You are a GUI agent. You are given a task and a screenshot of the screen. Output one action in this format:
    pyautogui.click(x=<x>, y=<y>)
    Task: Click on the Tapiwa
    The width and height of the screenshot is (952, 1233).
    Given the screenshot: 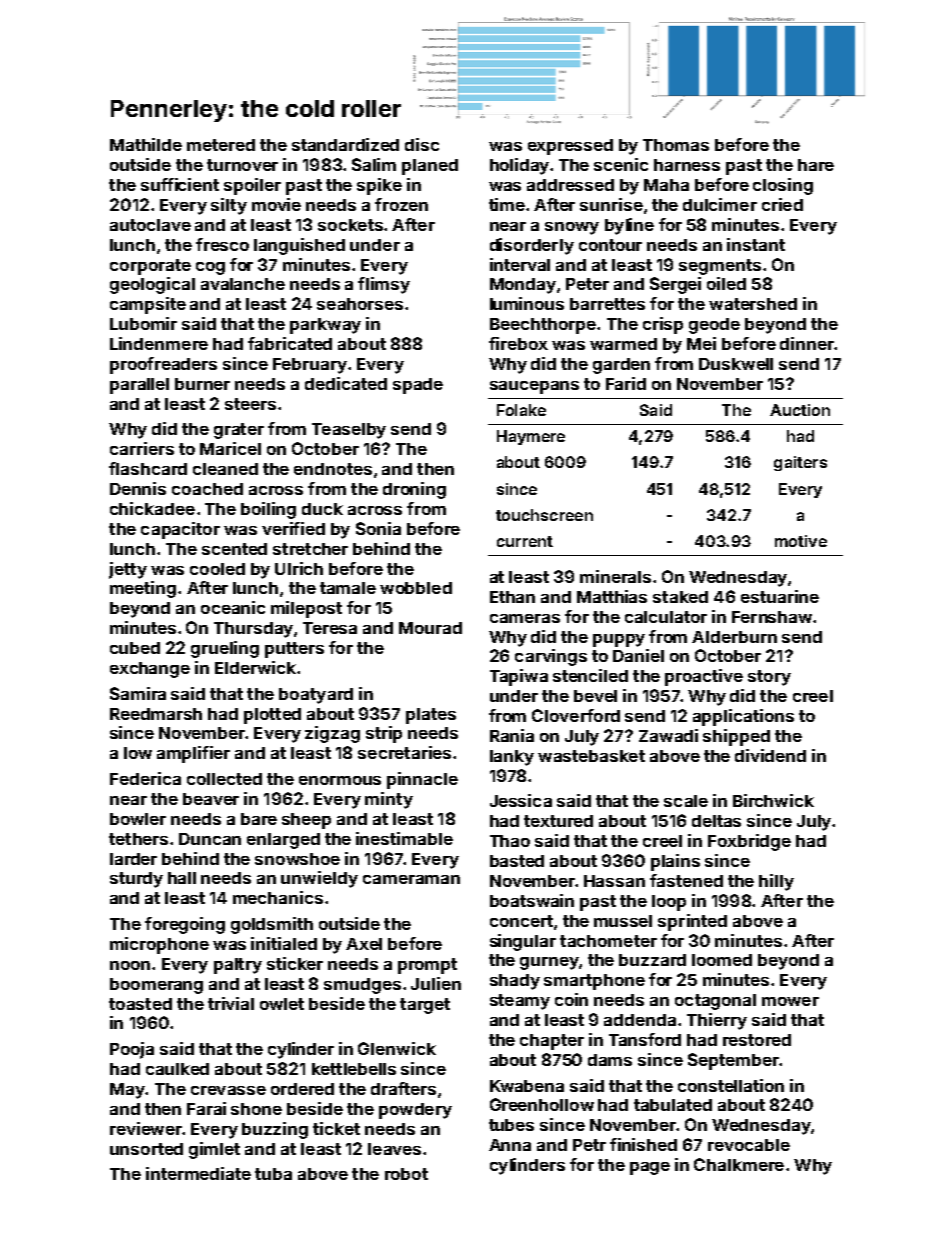 What is the action you would take?
    pyautogui.click(x=519, y=677)
